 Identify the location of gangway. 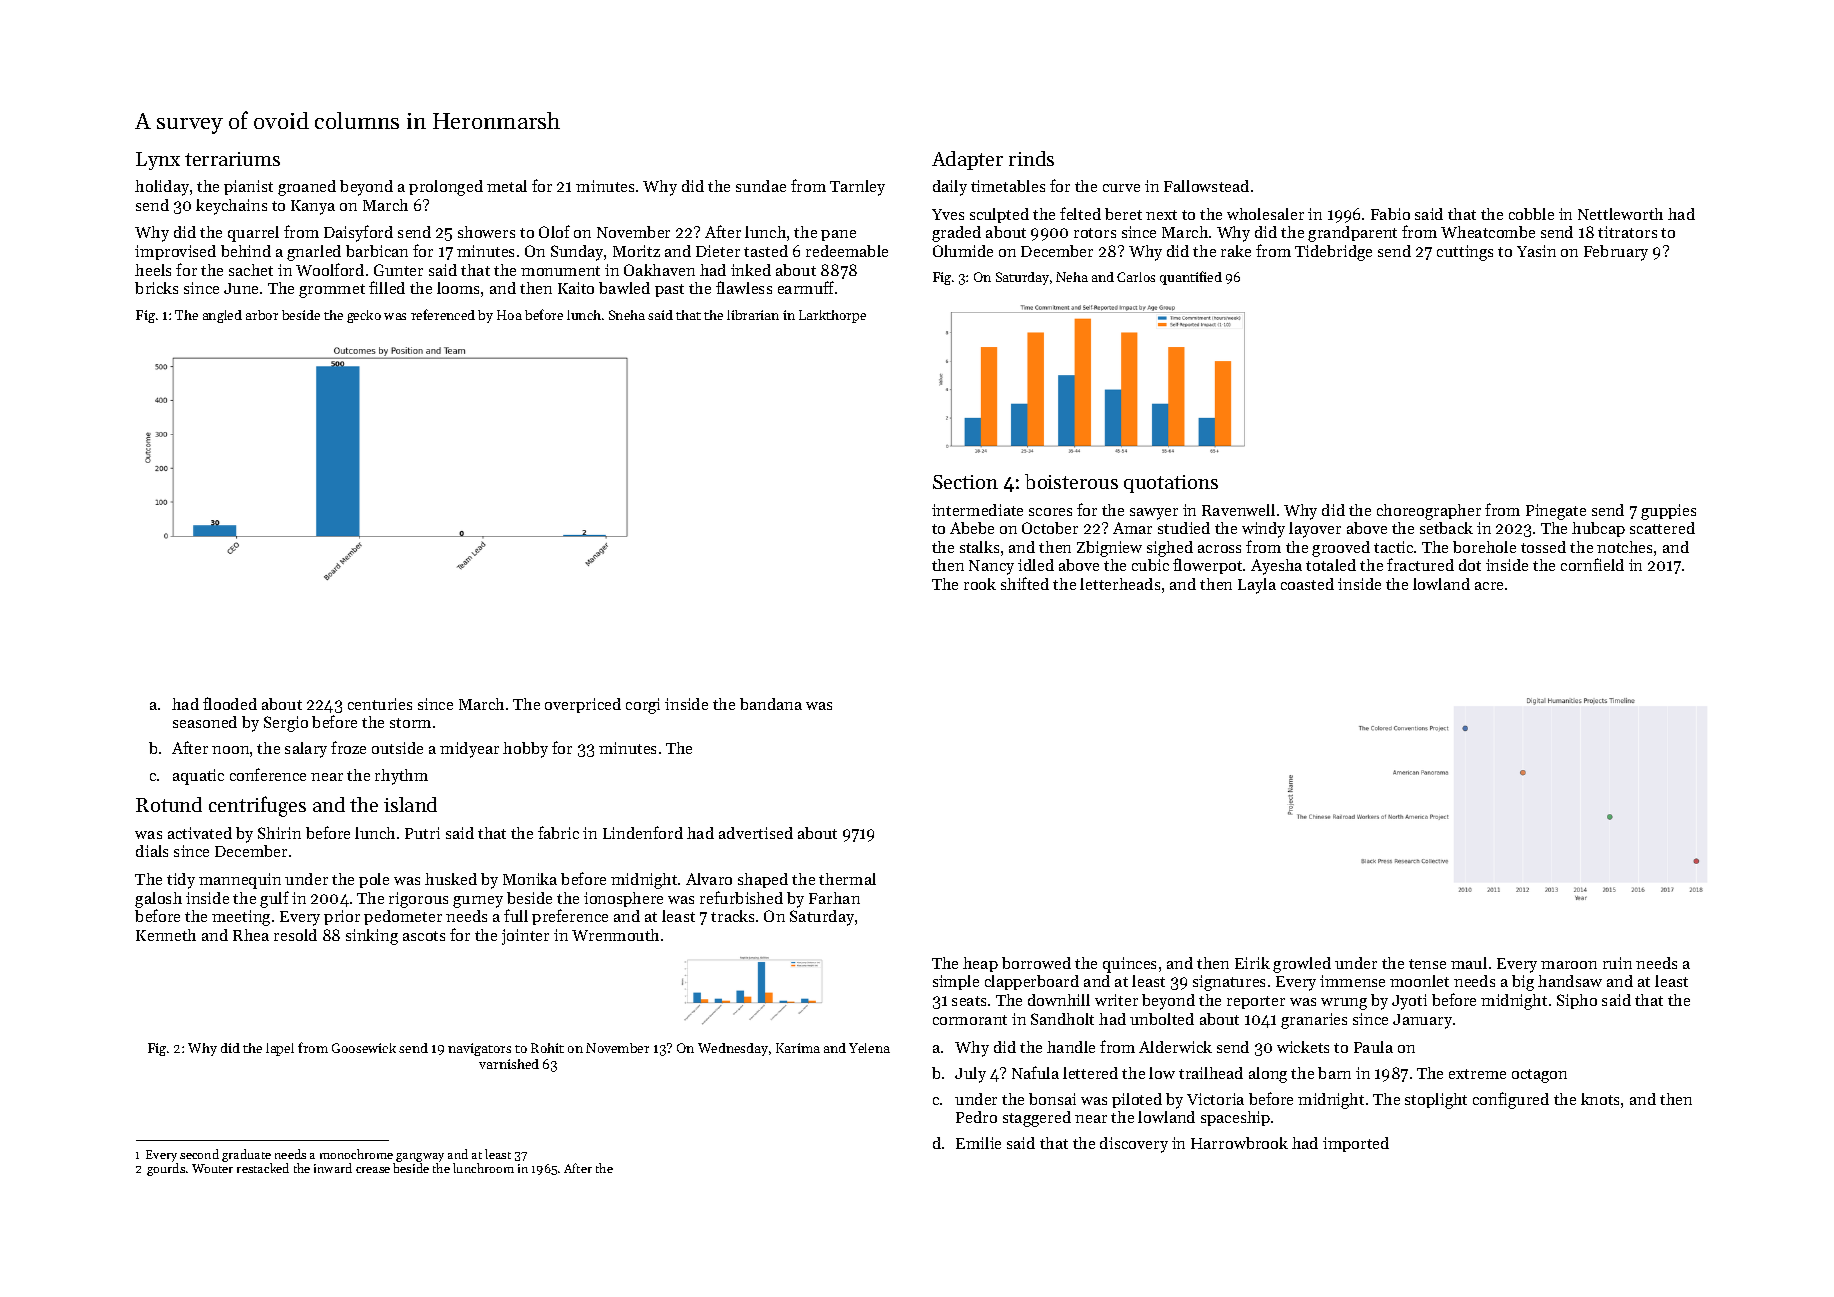
(420, 1157).
